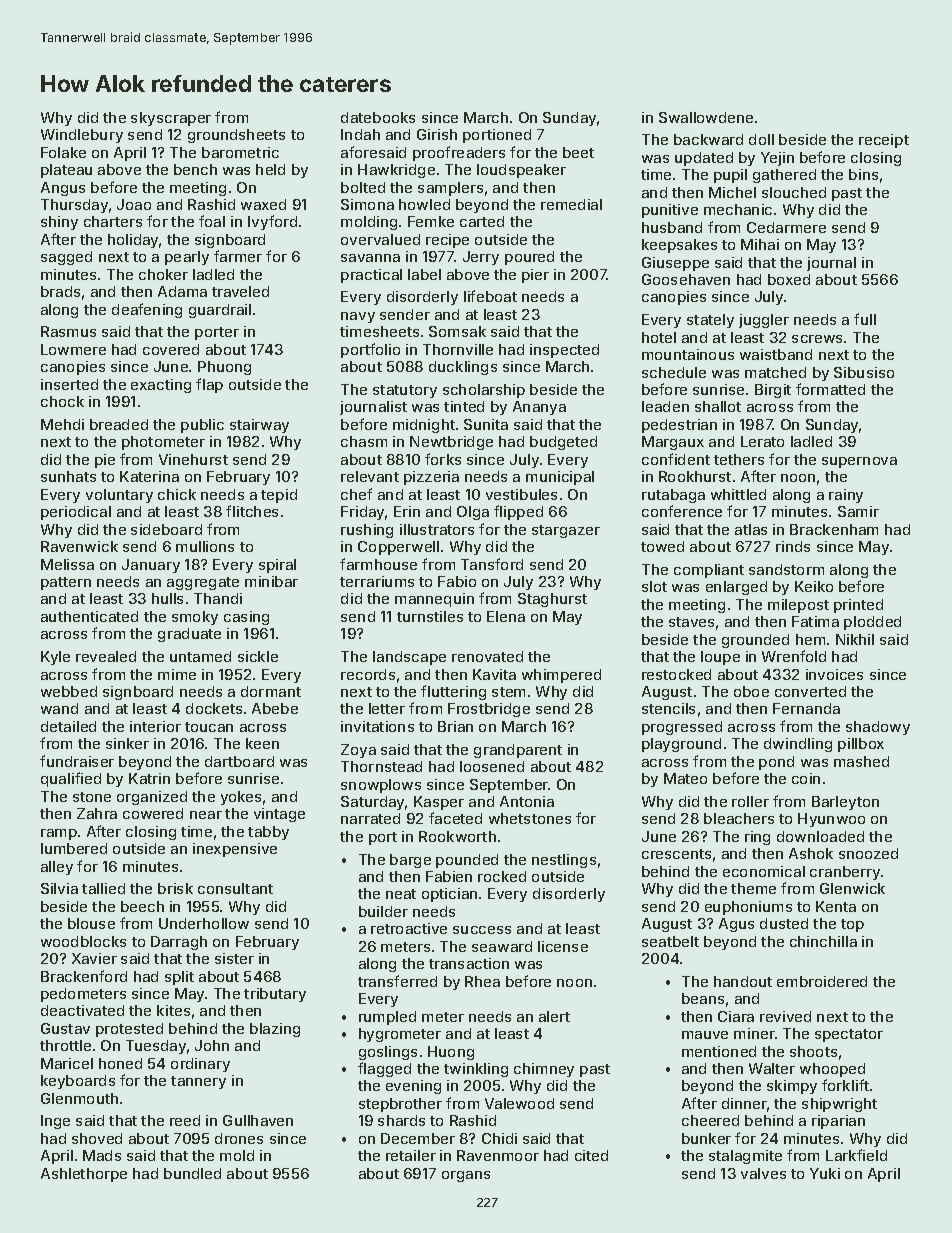 This screenshot has height=1233, width=952. Describe the element at coordinates (66, 258) in the screenshot. I see `sagged` at that location.
